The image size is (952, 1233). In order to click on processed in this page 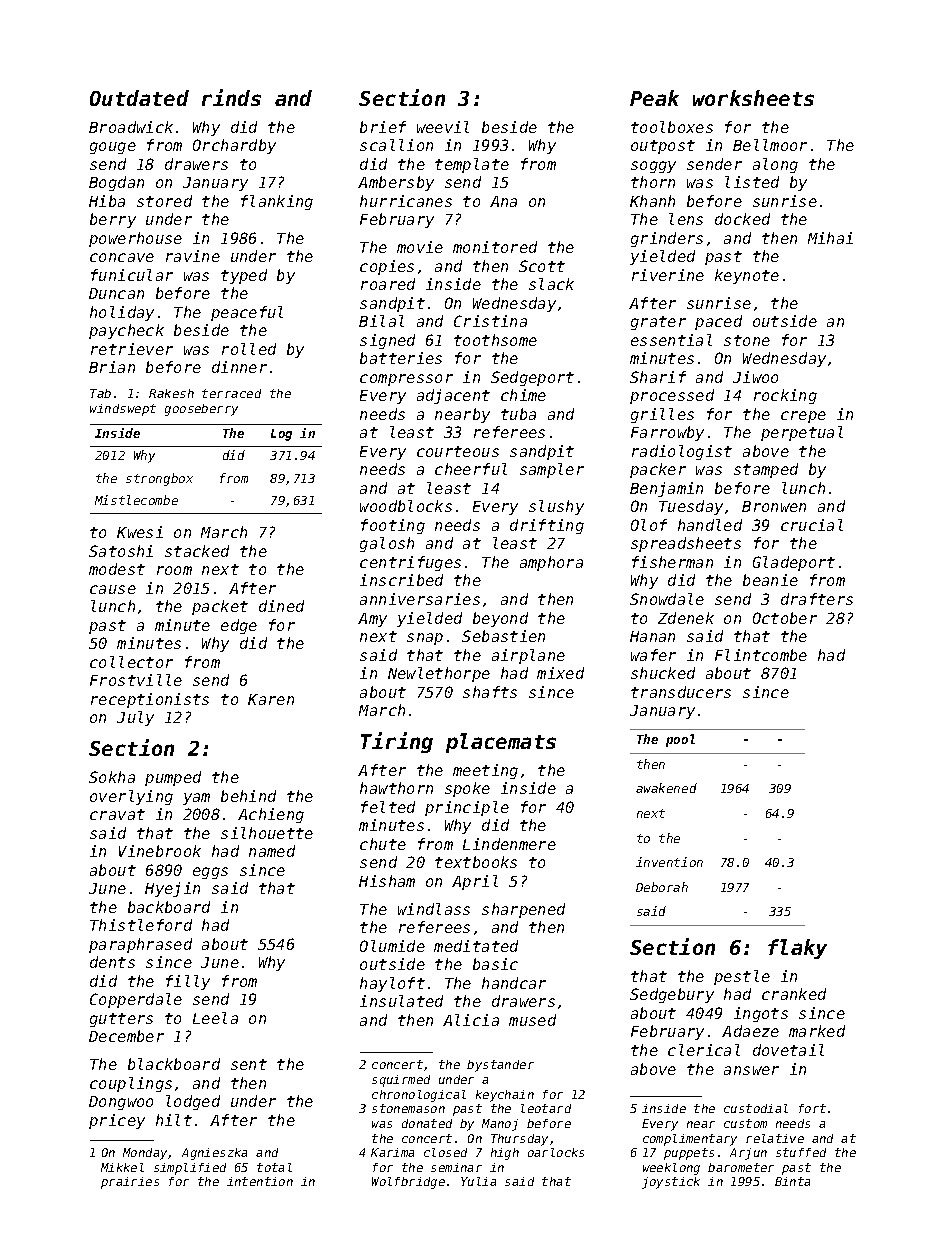, I will do `click(672, 396)`.
